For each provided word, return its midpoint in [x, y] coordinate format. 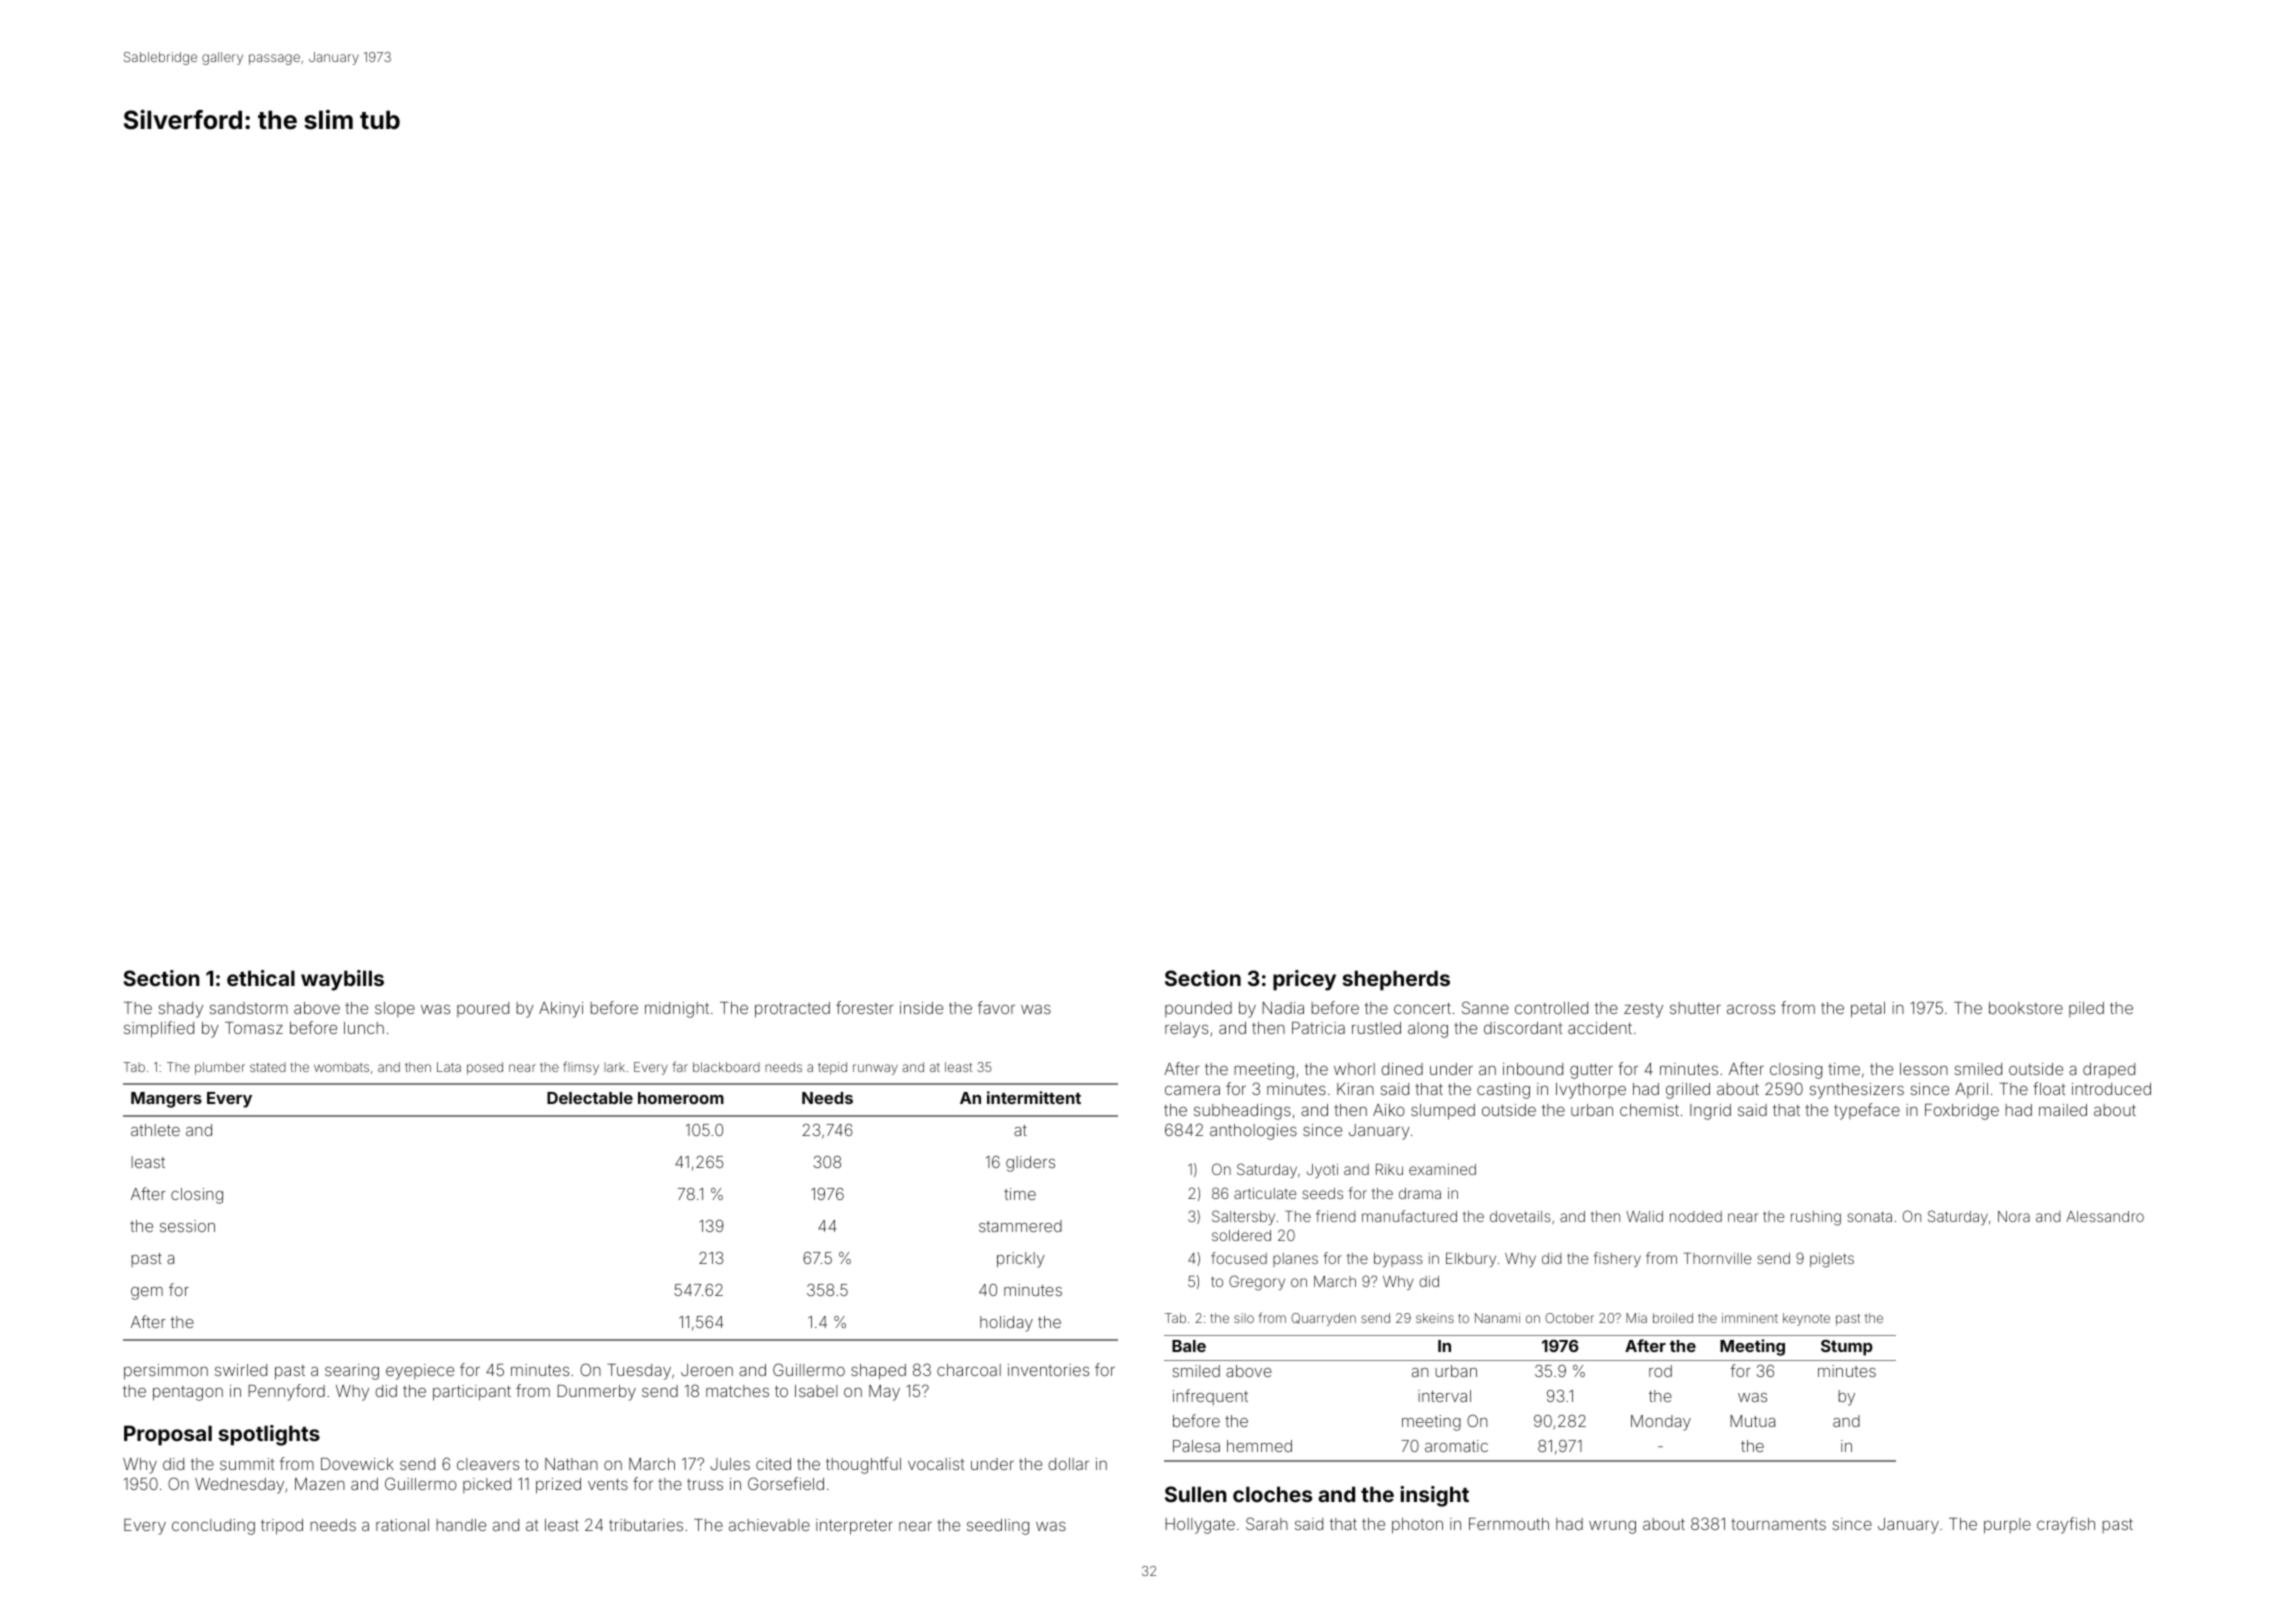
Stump [1847, 1348]
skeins [1435, 1318]
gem [147, 1293]
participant [472, 1393]
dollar [1068, 1464]
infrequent [1210, 1397]
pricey [1304, 980]
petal [1868, 1010]
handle [461, 1525]
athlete [155, 1130]
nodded [1696, 1216]
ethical [261, 978]
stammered [1020, 1226]
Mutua [1752, 1421]
